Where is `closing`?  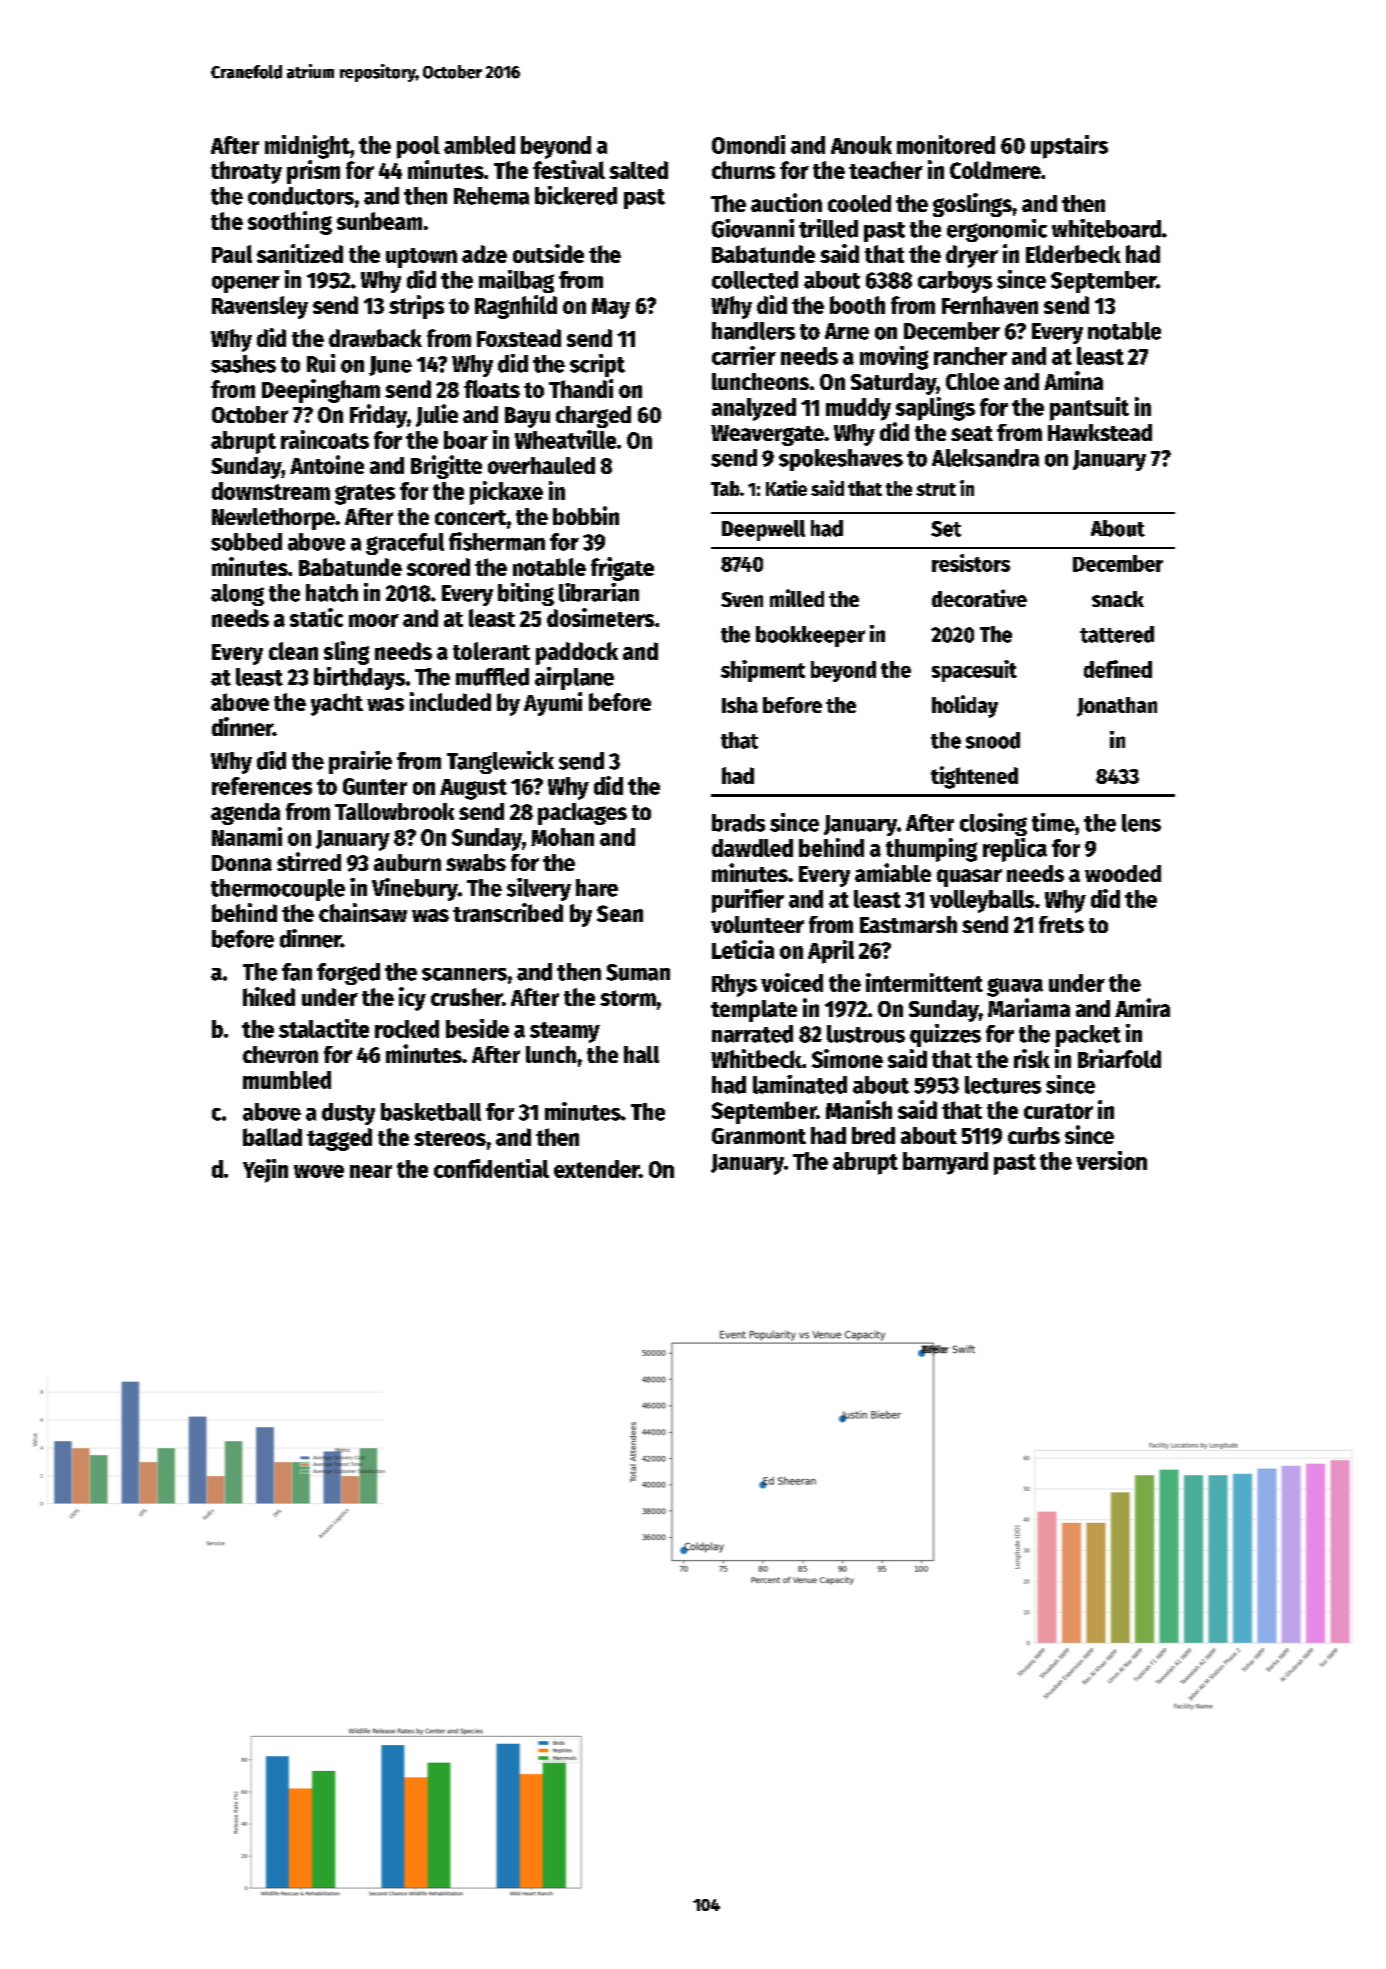
closing is located at coordinates (993, 824).
